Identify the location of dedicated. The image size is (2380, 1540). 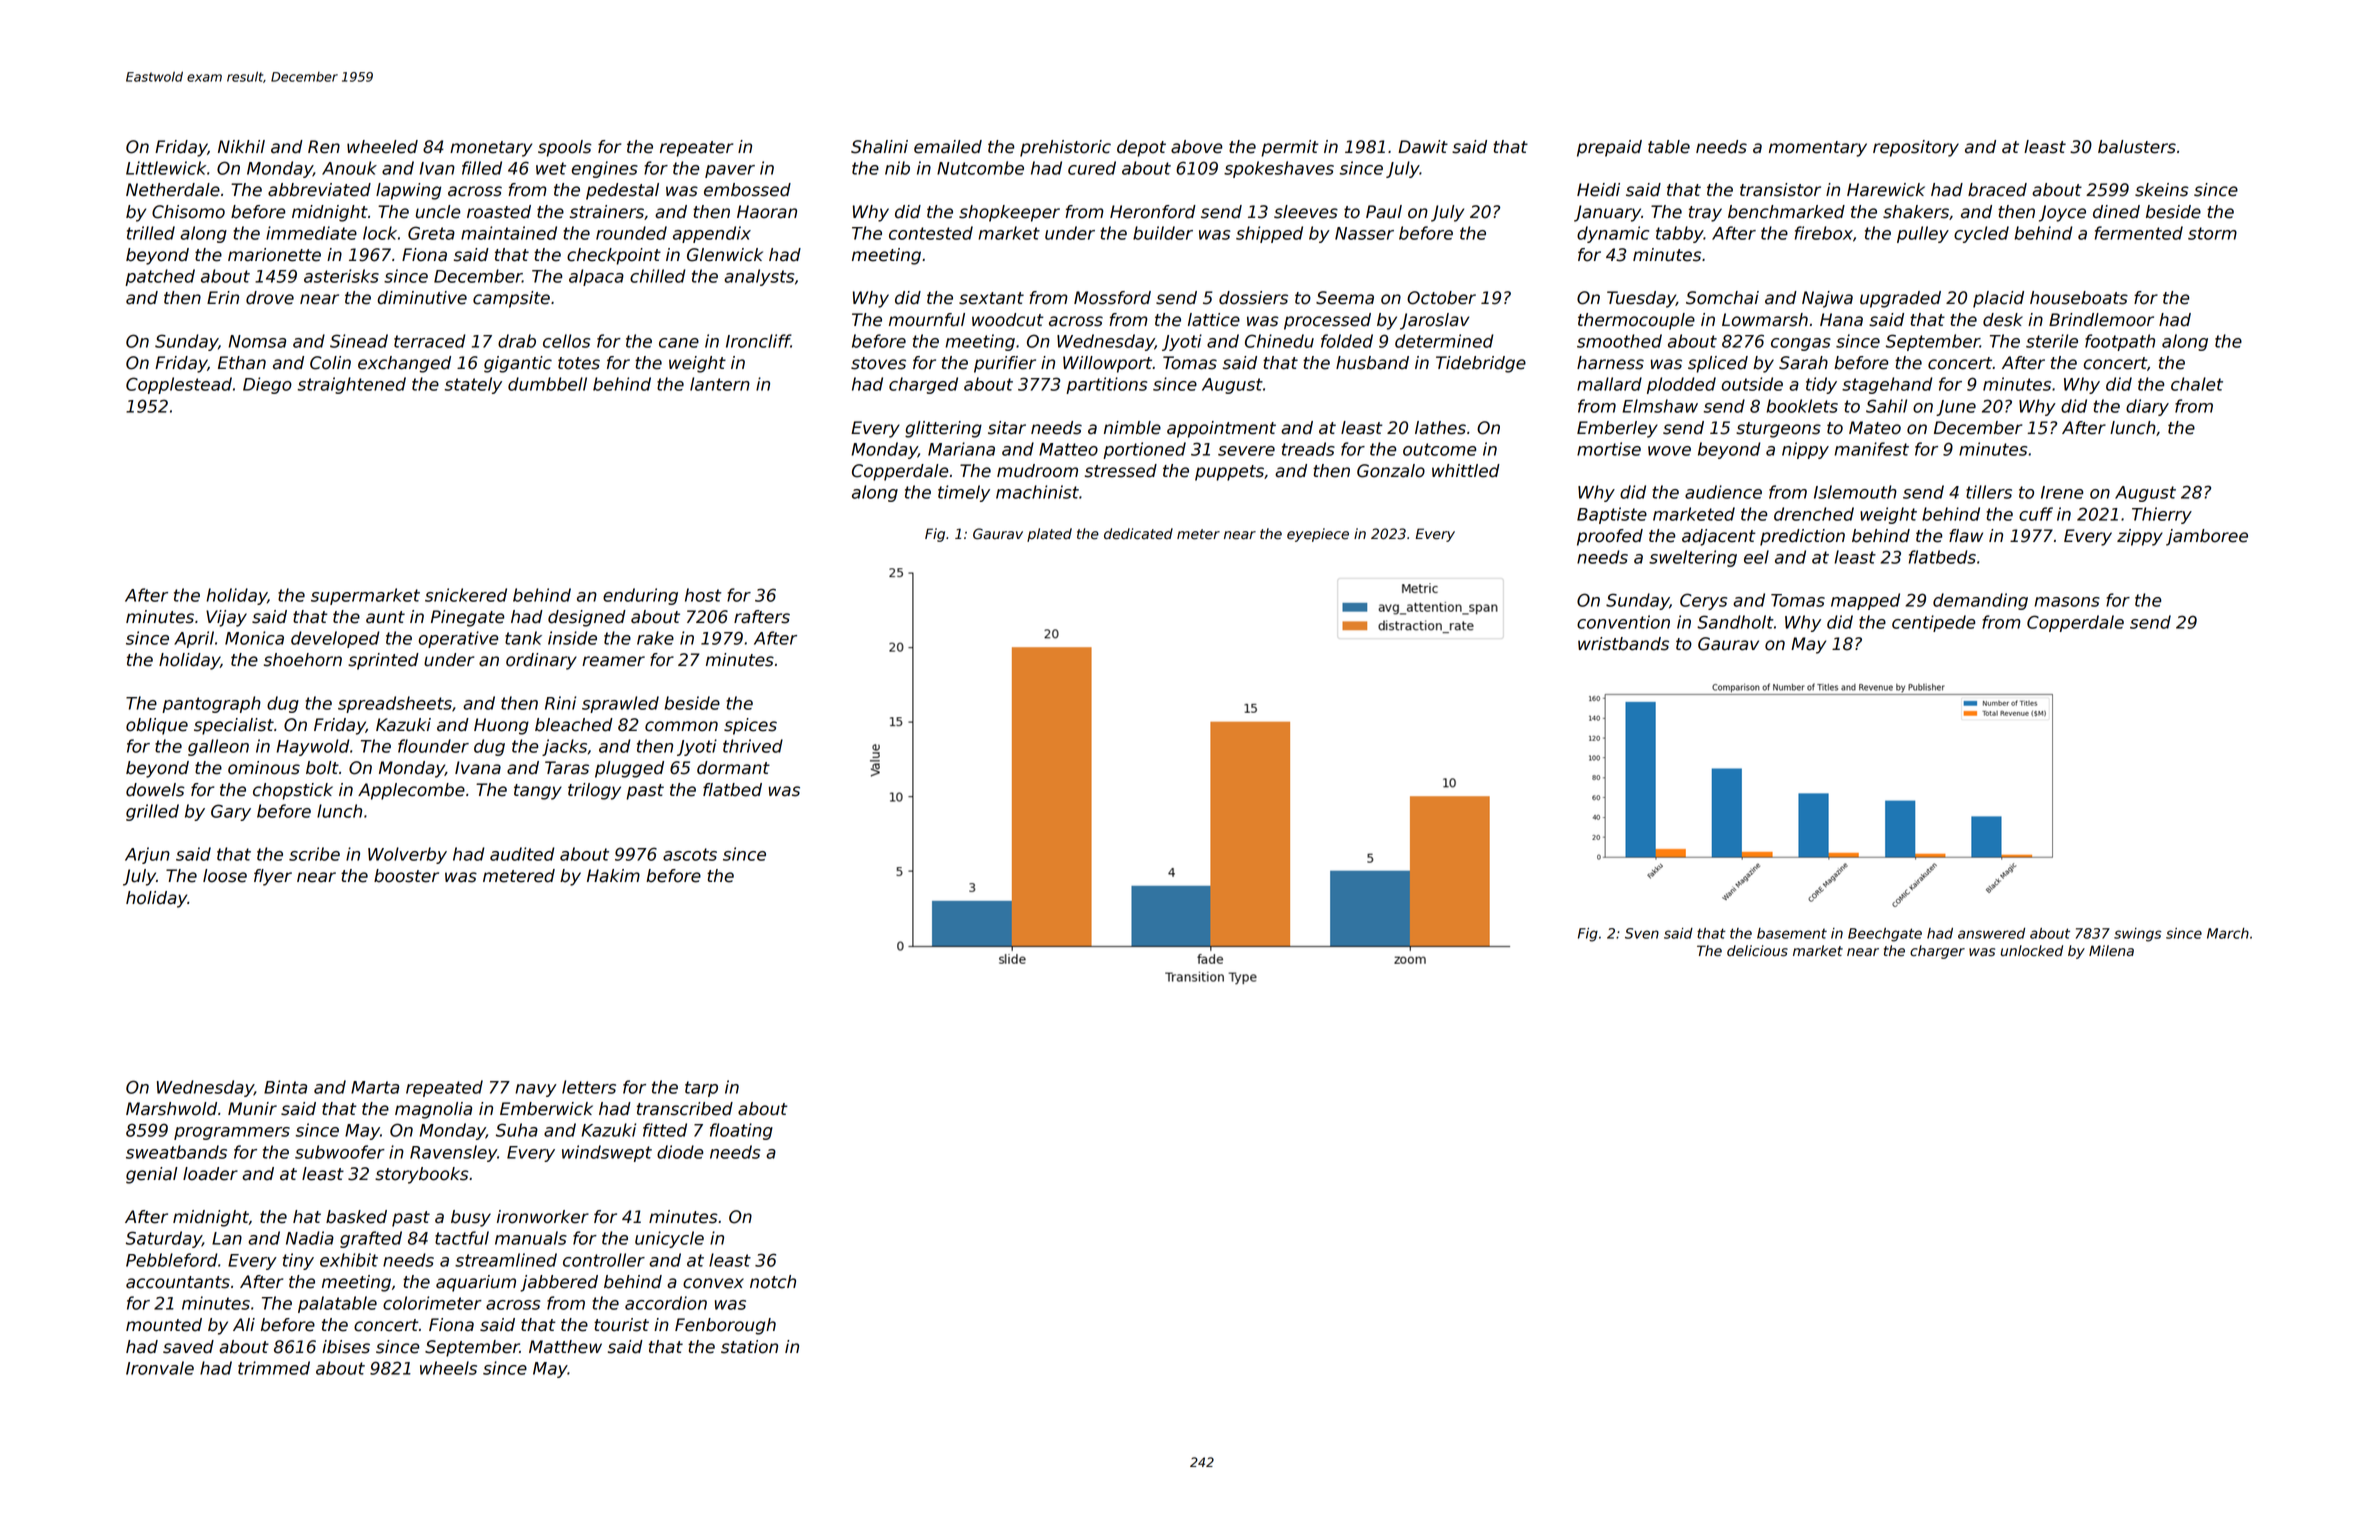
(1138, 534).
